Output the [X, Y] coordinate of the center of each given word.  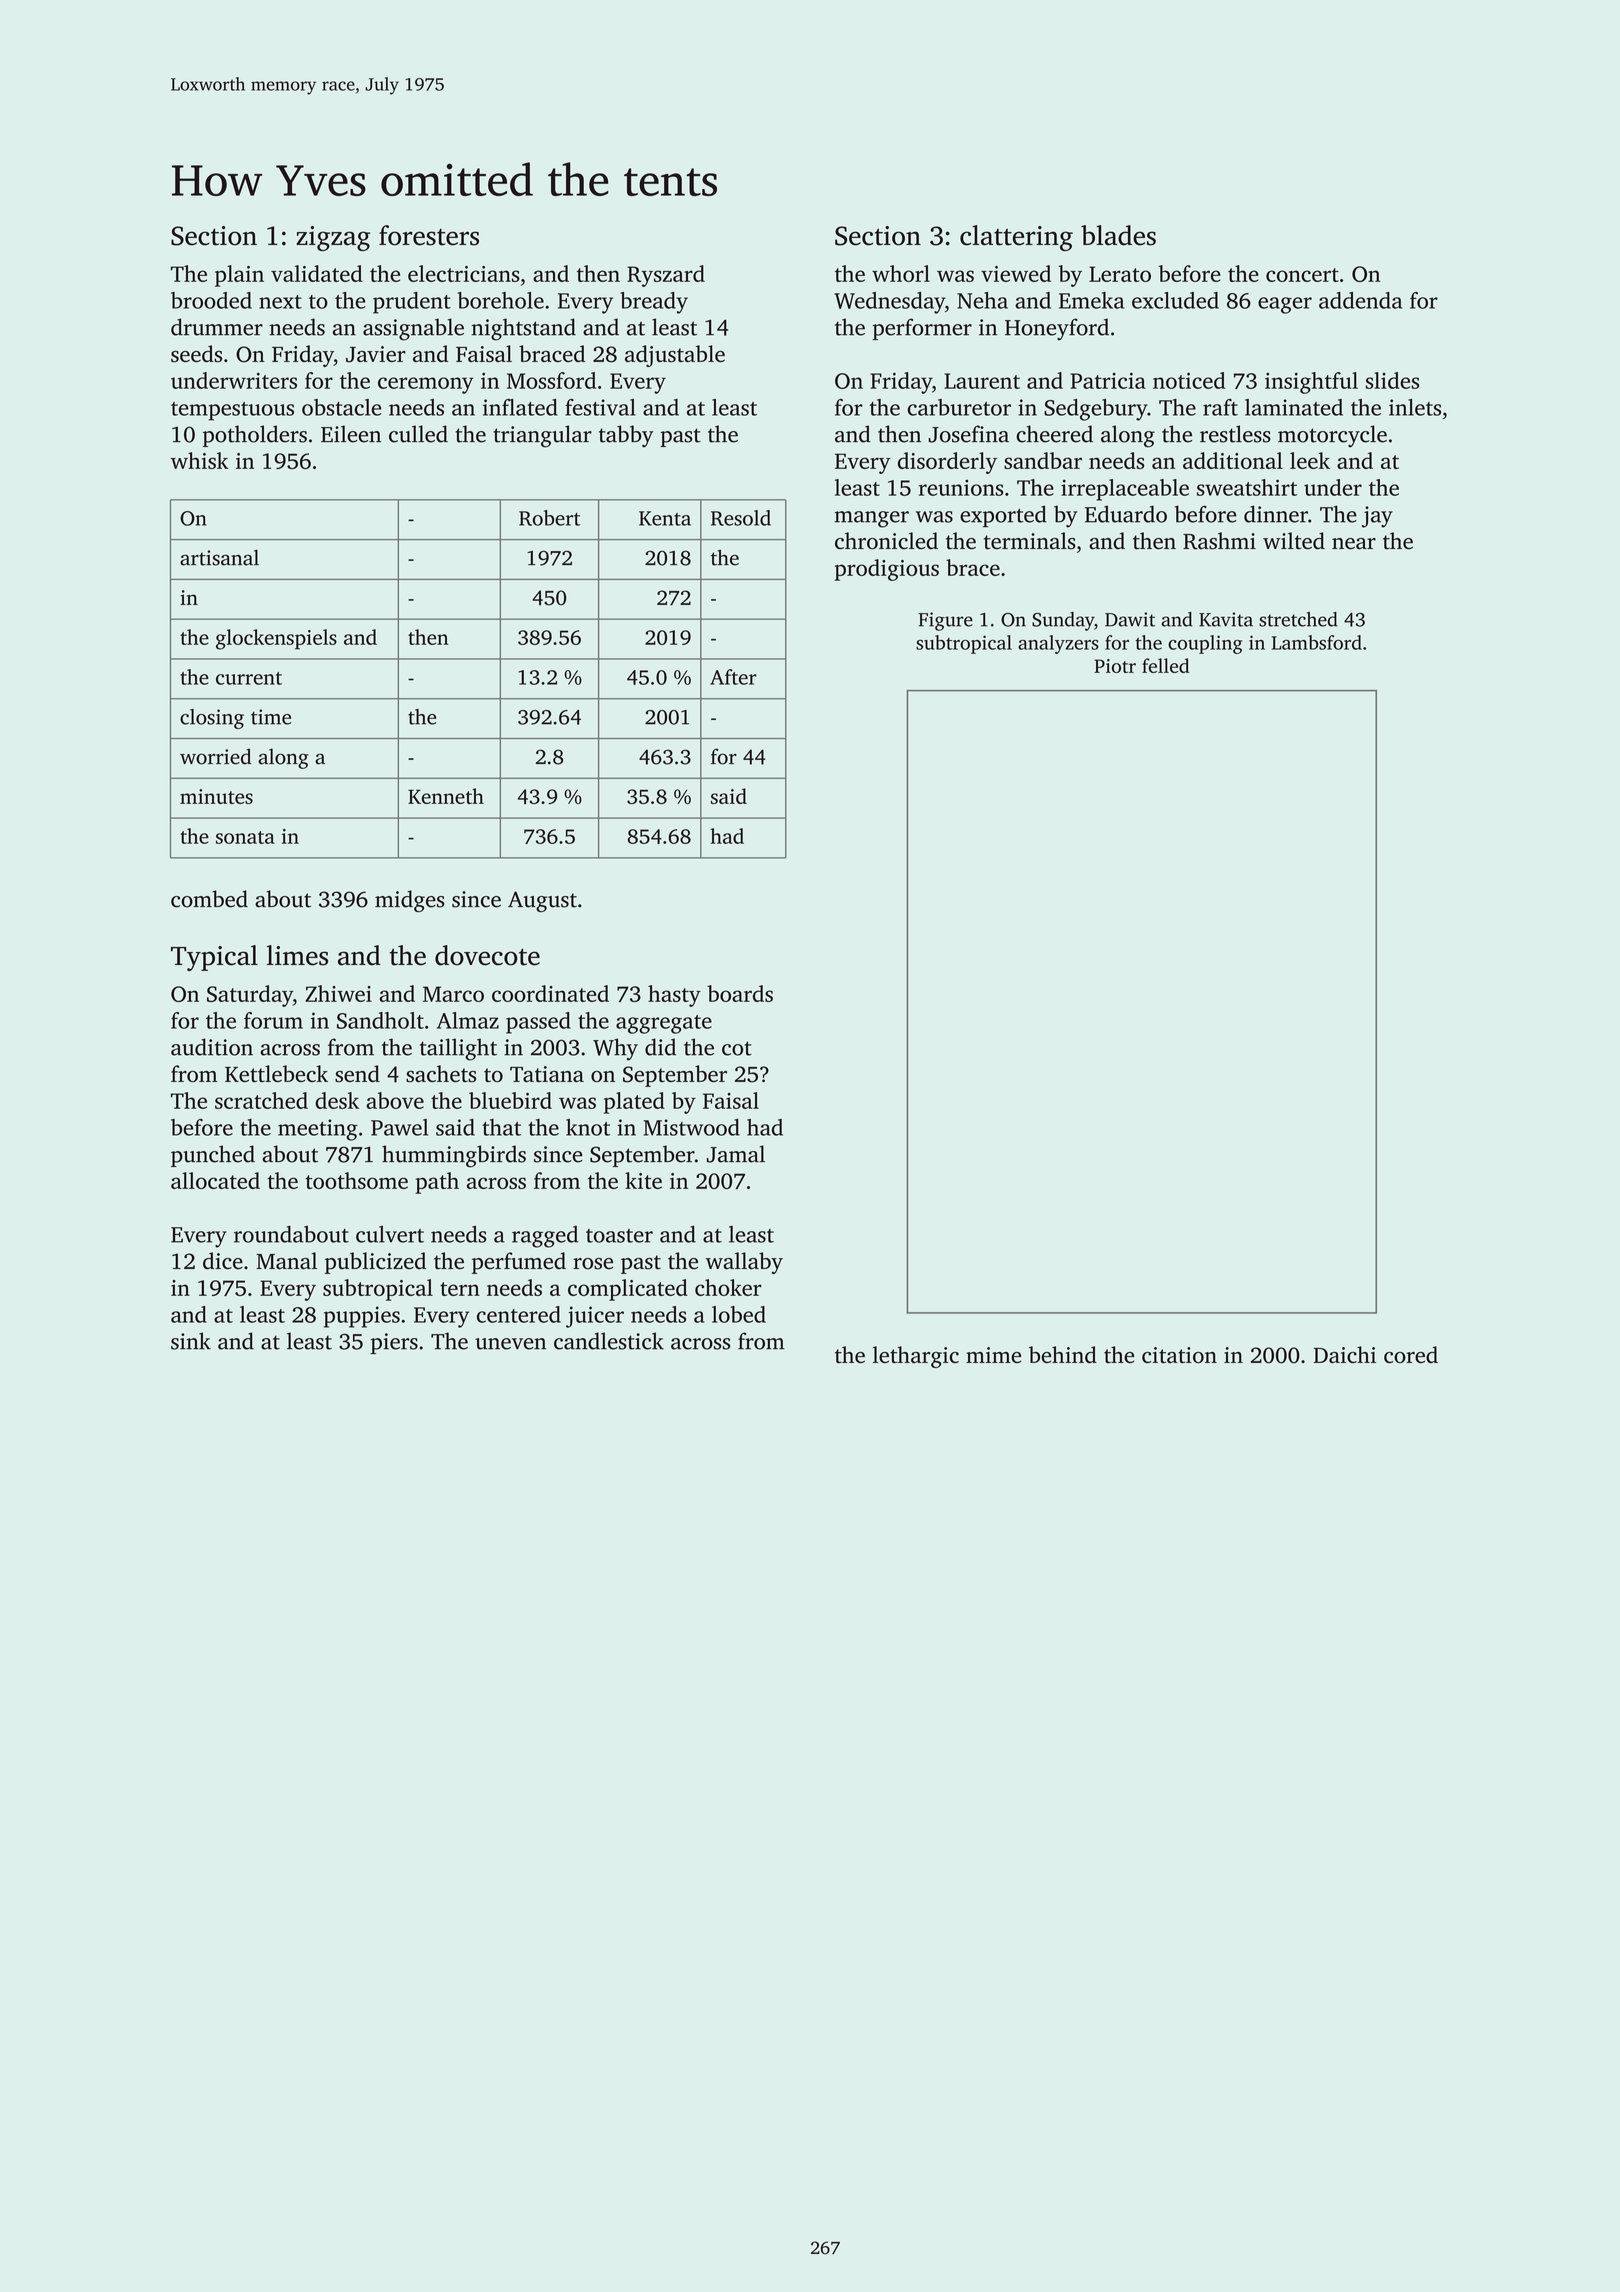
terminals [1030, 541]
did [660, 1047]
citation [1179, 1355]
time [271, 717]
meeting [318, 1130]
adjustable [675, 356]
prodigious [887, 570]
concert [1302, 275]
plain [239, 276]
